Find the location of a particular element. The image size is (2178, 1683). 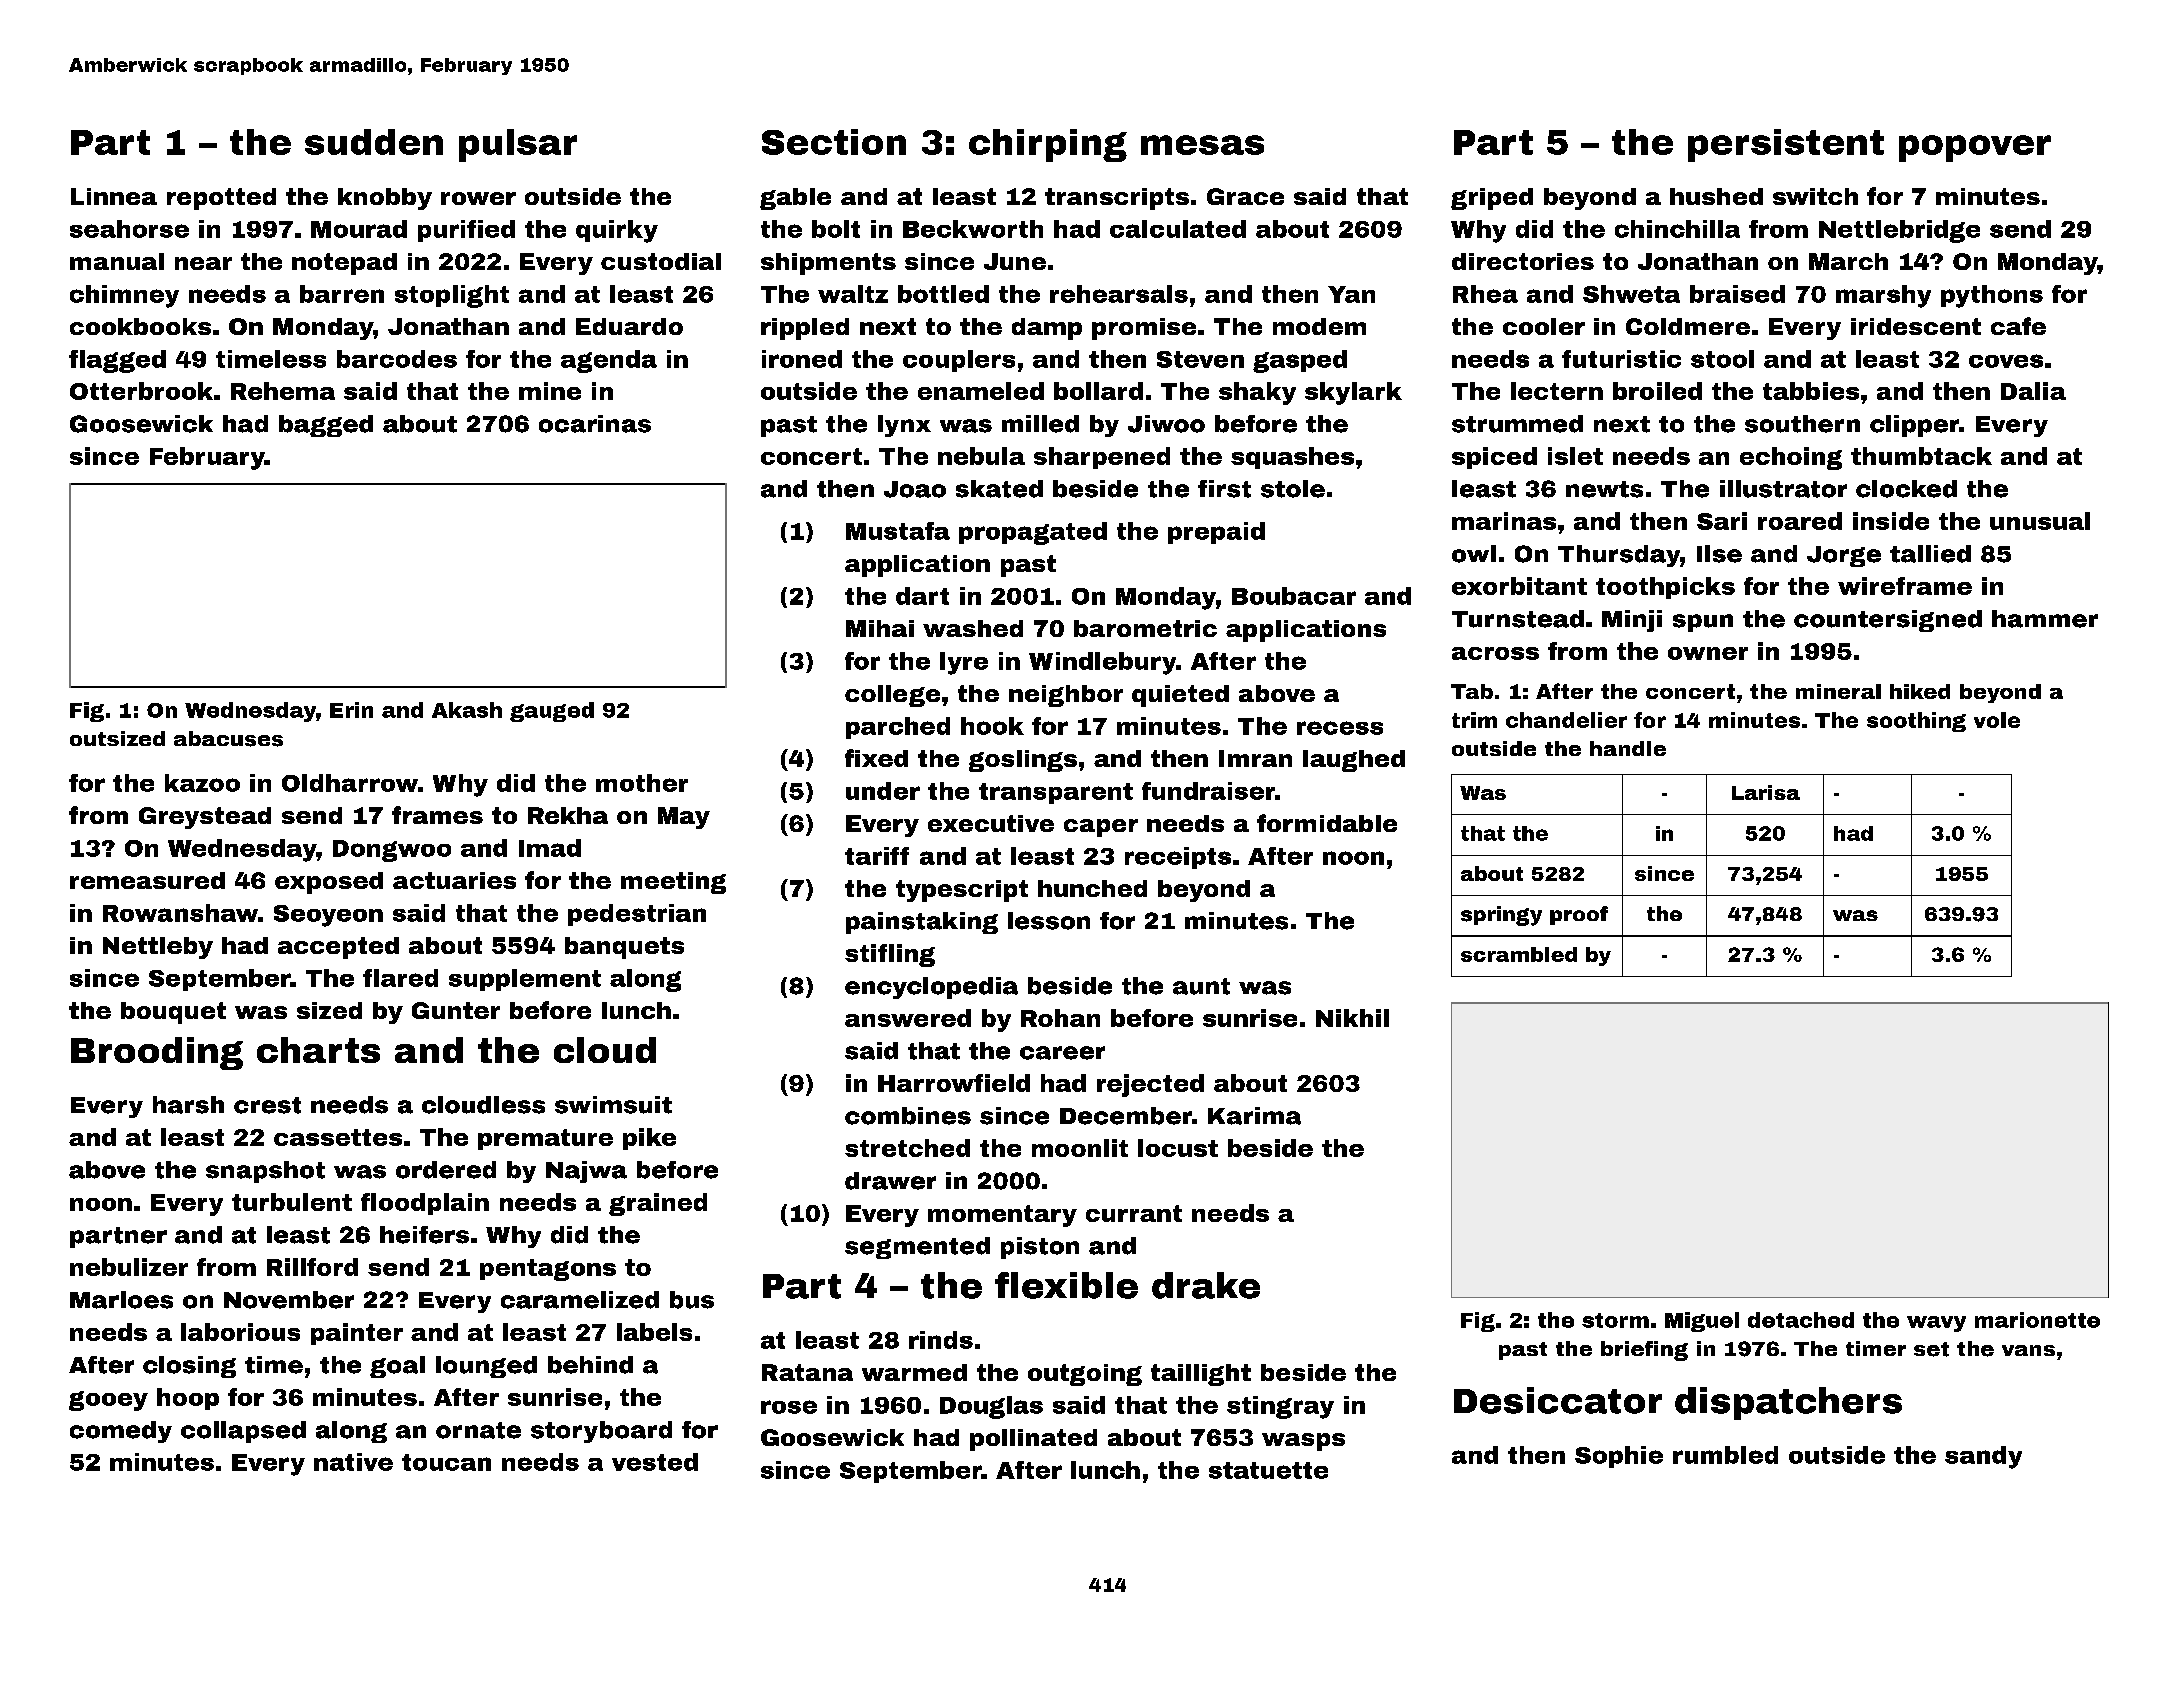

proof is located at coordinates (1579, 915).
